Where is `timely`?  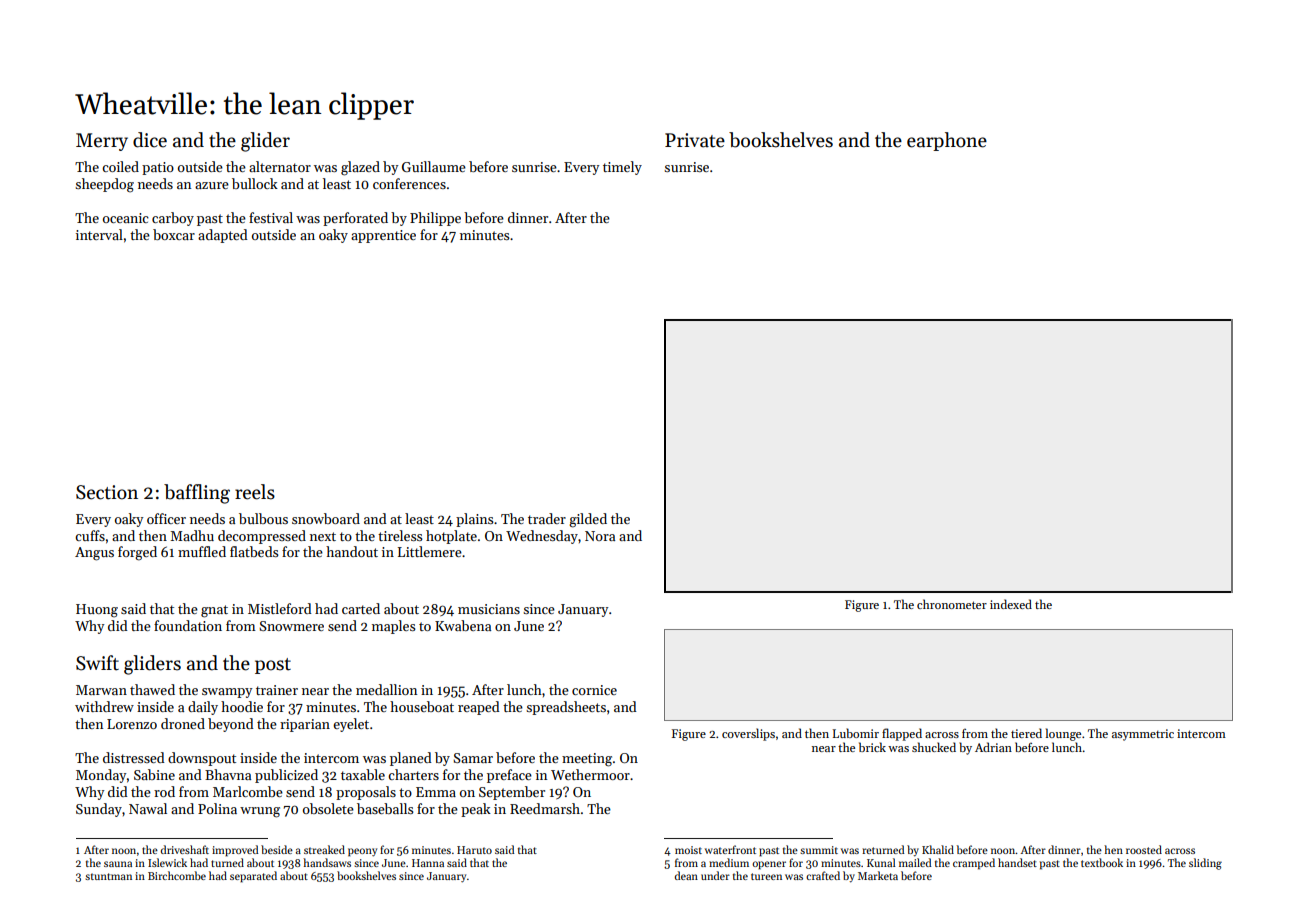 timely is located at coordinates (622, 168).
